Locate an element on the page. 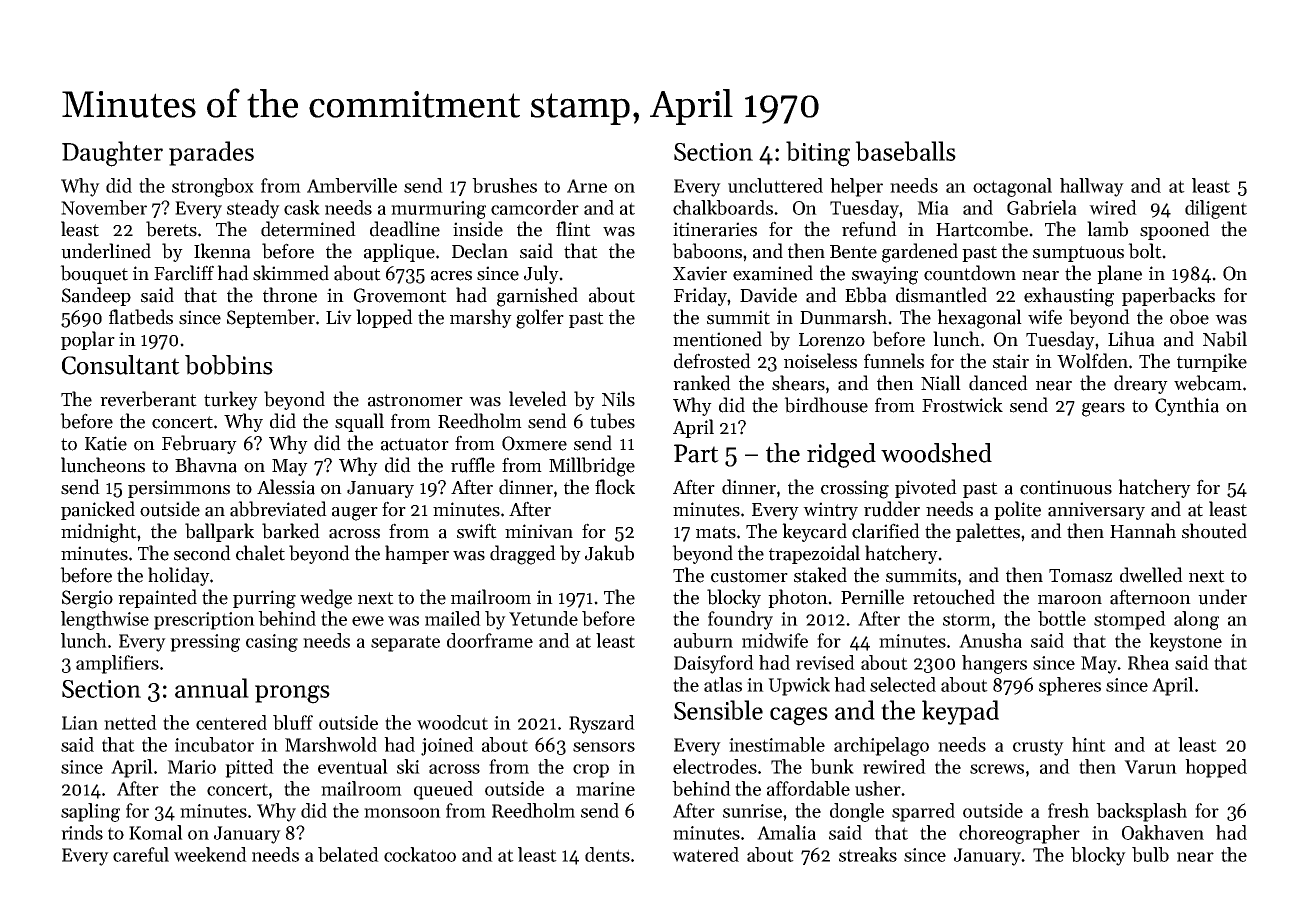  Yetunde is located at coordinates (543, 618).
